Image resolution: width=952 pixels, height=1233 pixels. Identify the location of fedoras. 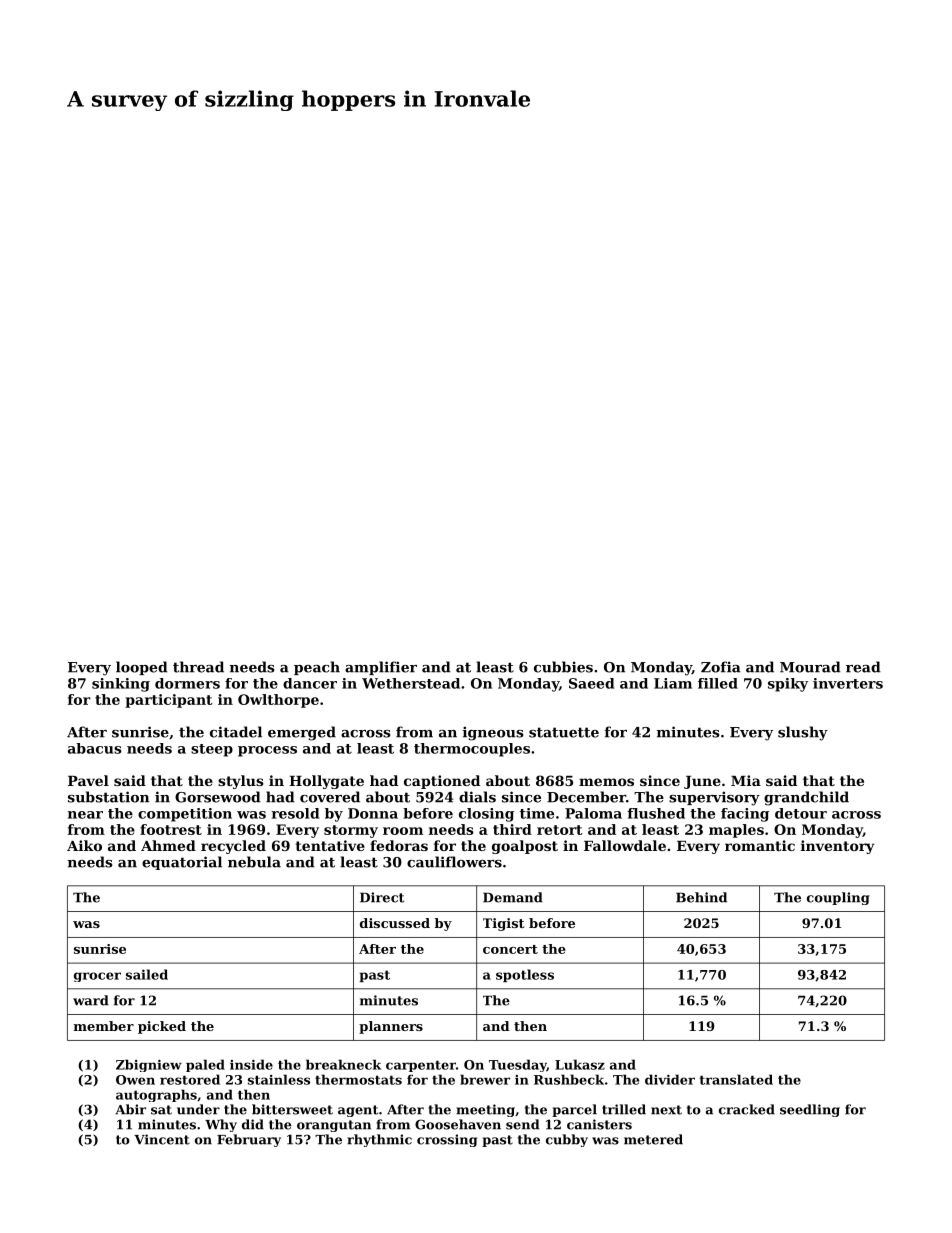
(399, 845).
